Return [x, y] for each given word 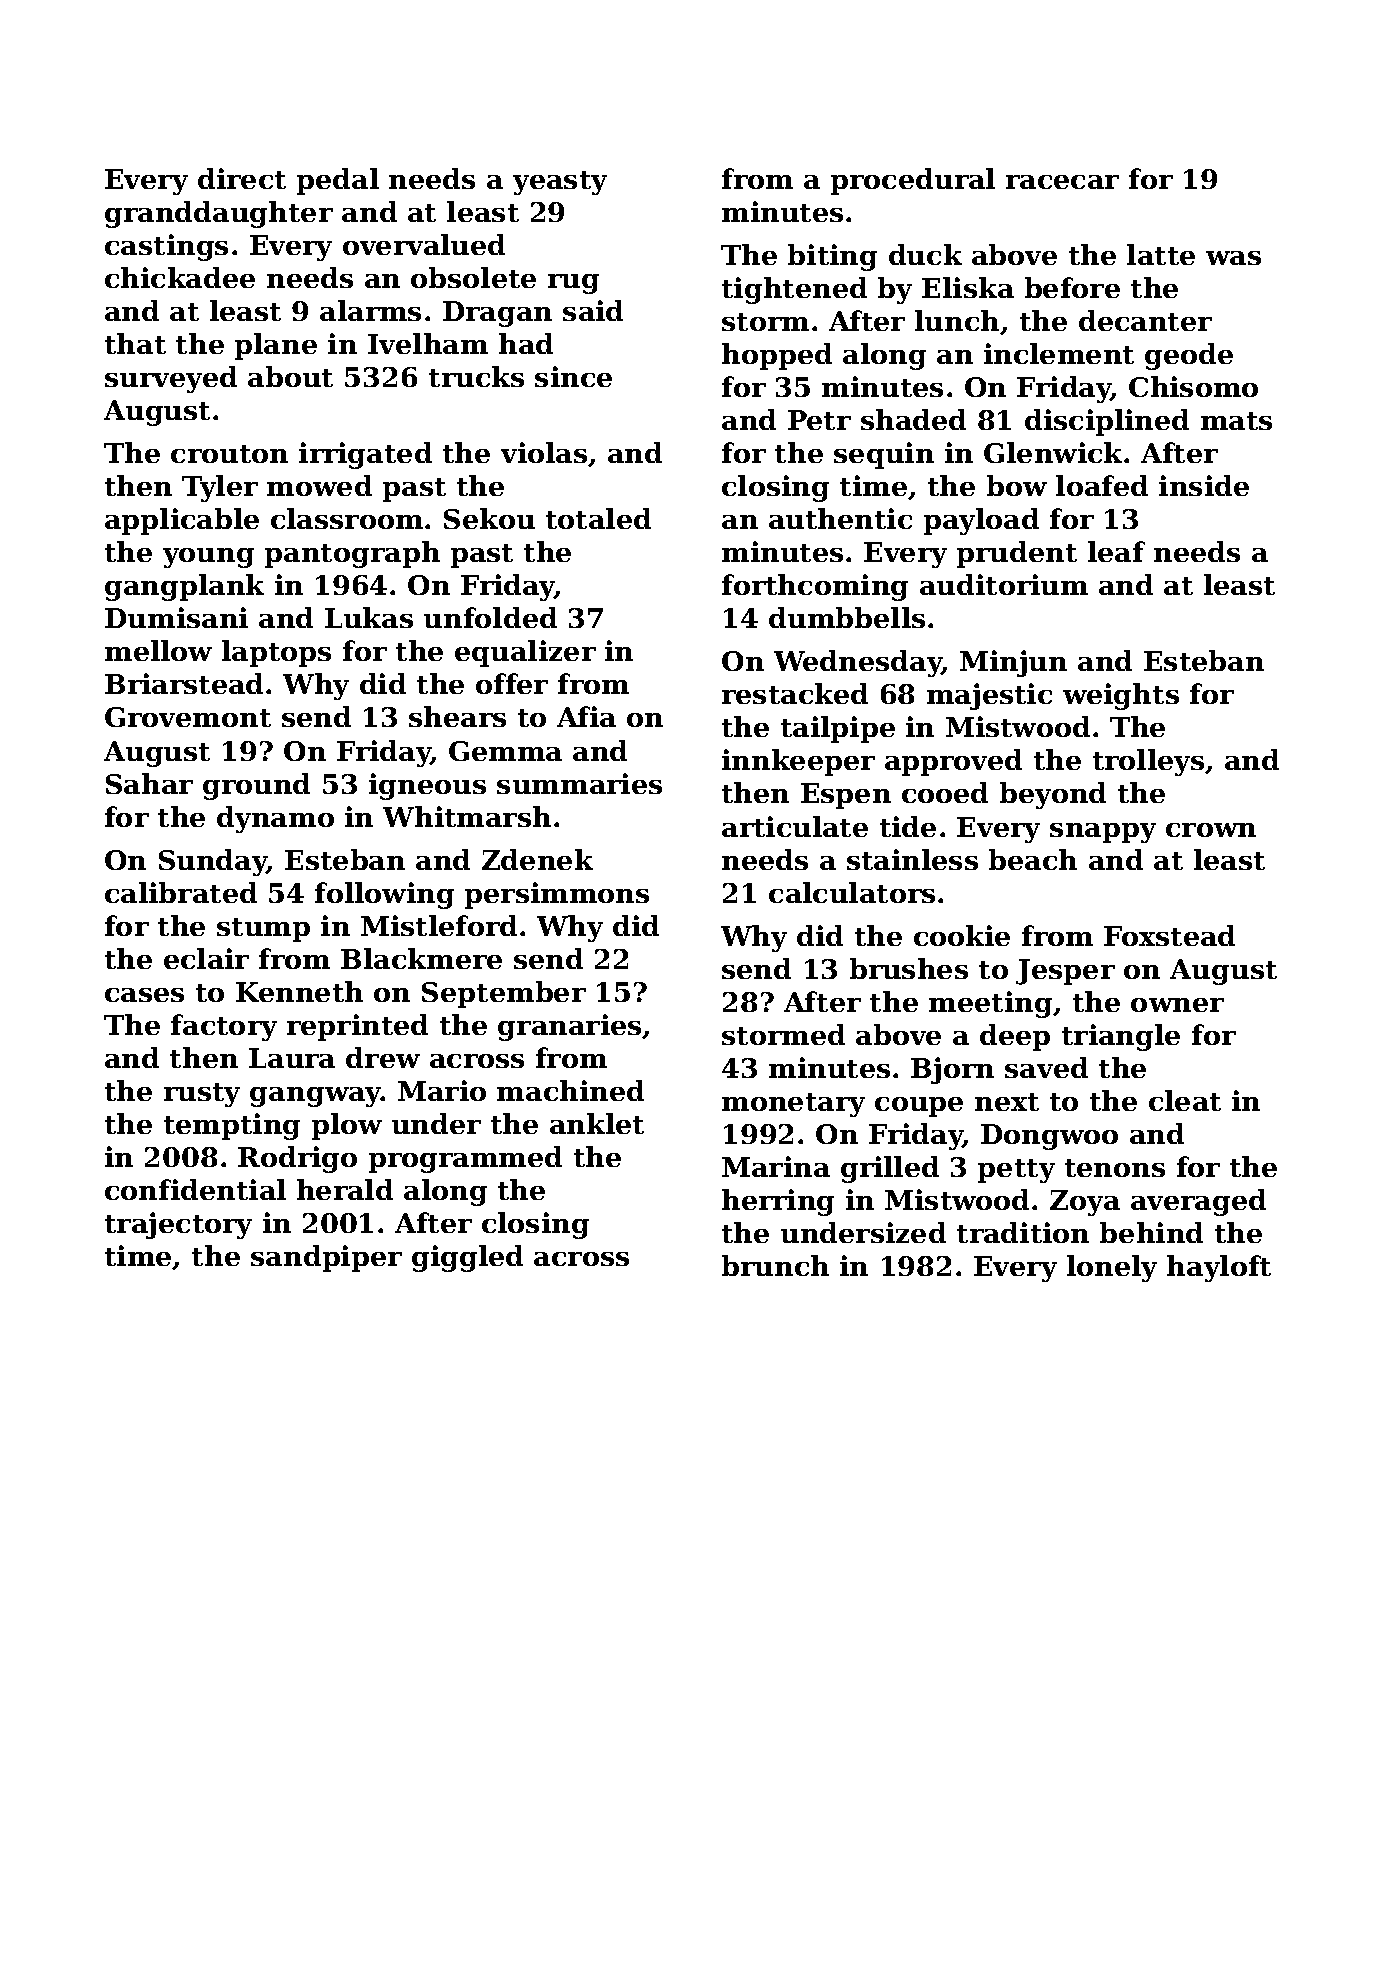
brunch [775, 1265]
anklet [597, 1123]
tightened [794, 290]
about [290, 376]
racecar [1062, 182]
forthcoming [815, 587]
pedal [338, 181]
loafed [1102, 485]
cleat [1185, 1100]
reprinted [357, 1027]
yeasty [560, 183]
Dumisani [176, 617]
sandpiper [326, 1258]
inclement [1059, 353]
